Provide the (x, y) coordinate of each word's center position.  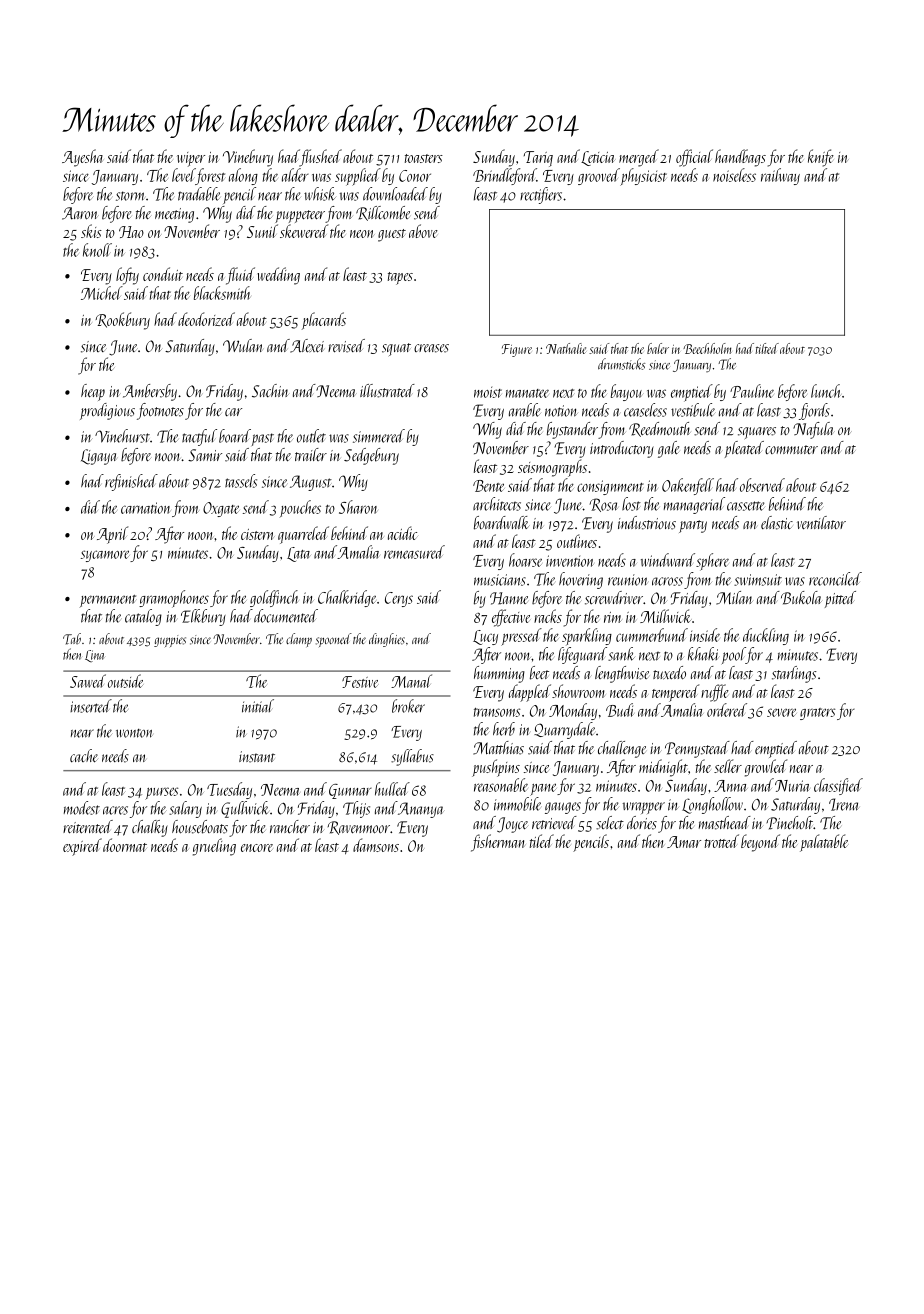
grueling (214, 847)
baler (658, 348)
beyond (760, 843)
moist (488, 392)
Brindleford (505, 176)
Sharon (358, 507)
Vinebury (248, 158)
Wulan (242, 345)
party (693, 526)
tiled (542, 841)
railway (780, 176)
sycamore (105, 556)
